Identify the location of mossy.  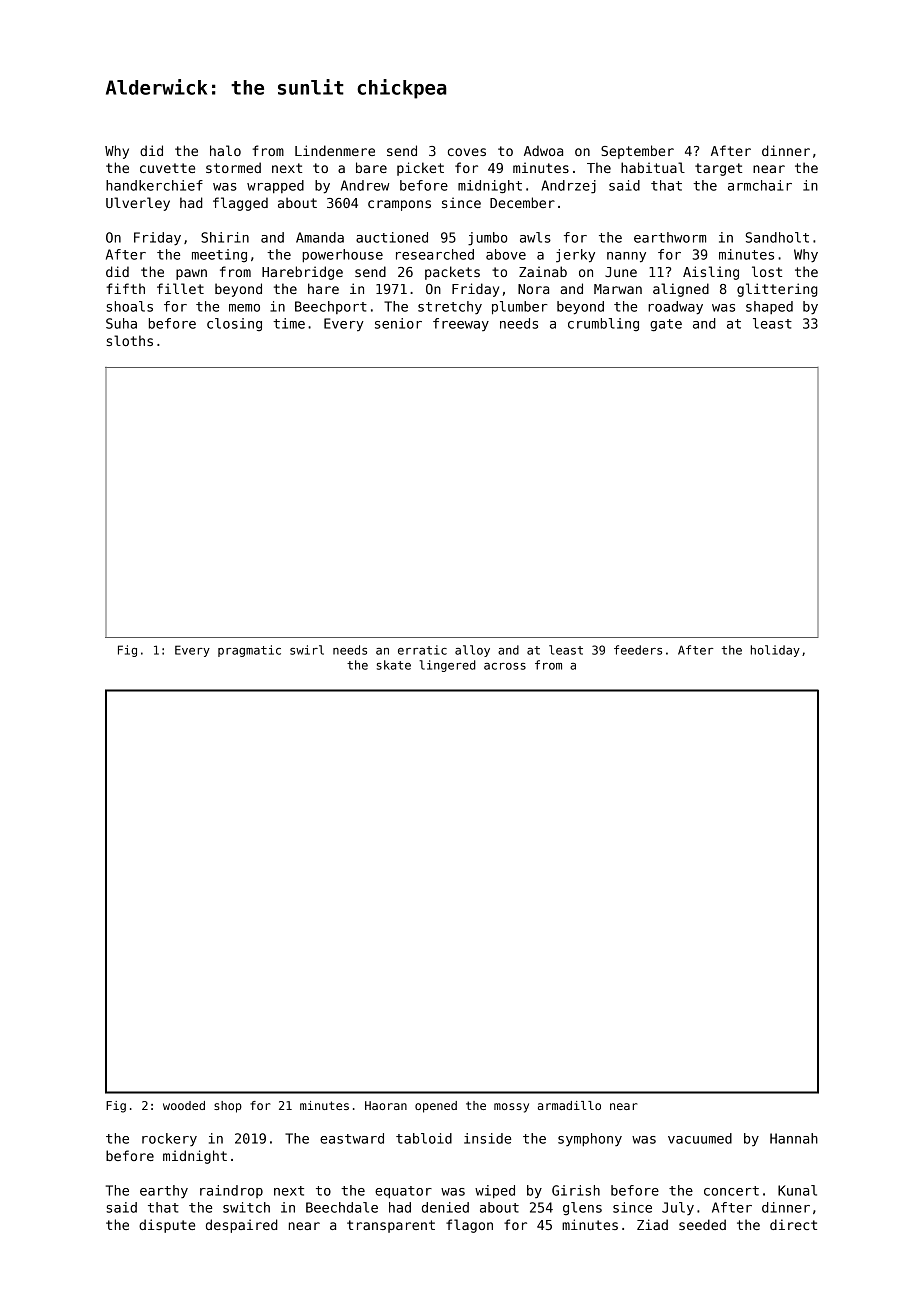
(511, 1108).
